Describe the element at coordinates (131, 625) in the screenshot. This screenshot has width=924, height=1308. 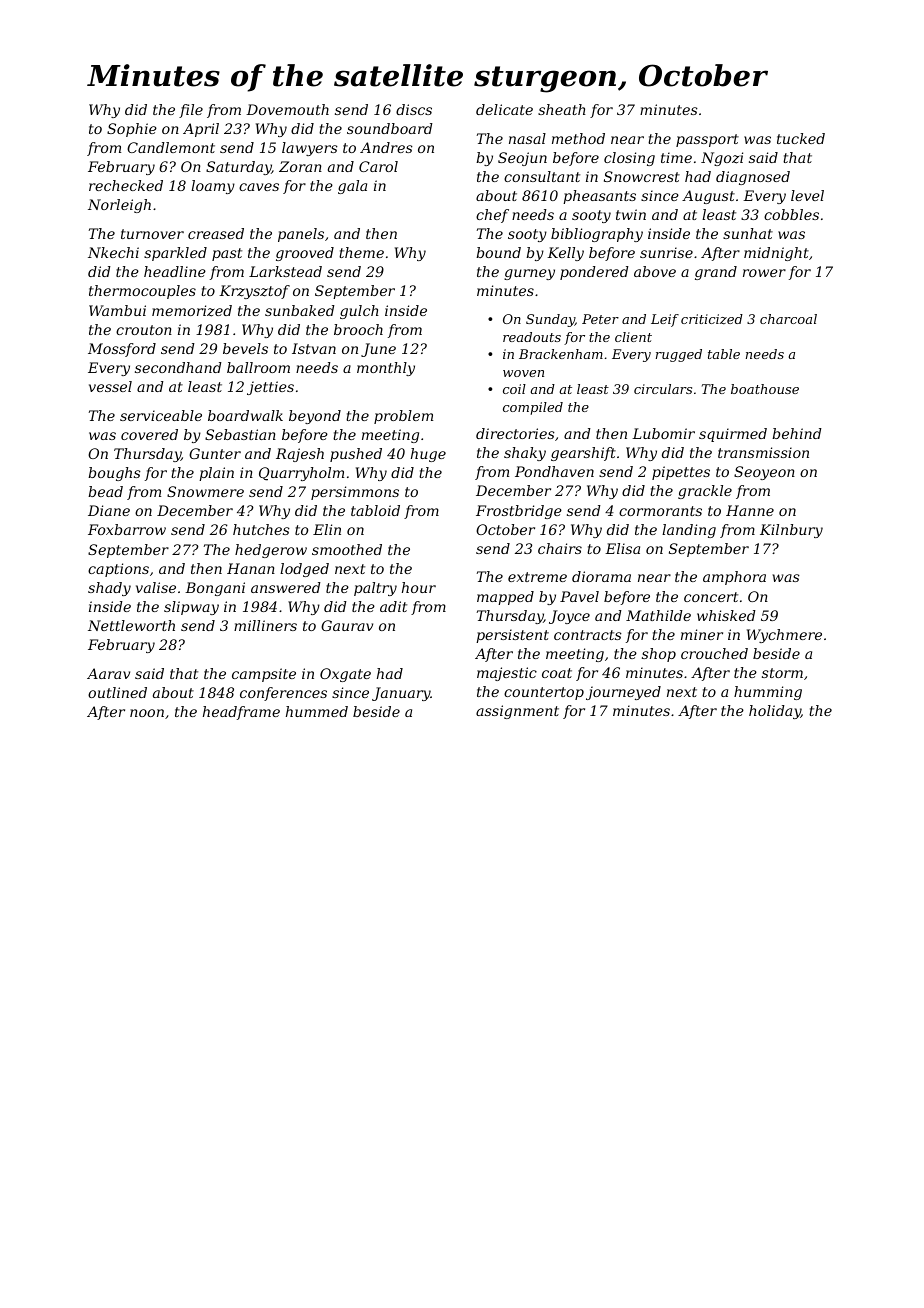
I see `Nettleworth` at that location.
